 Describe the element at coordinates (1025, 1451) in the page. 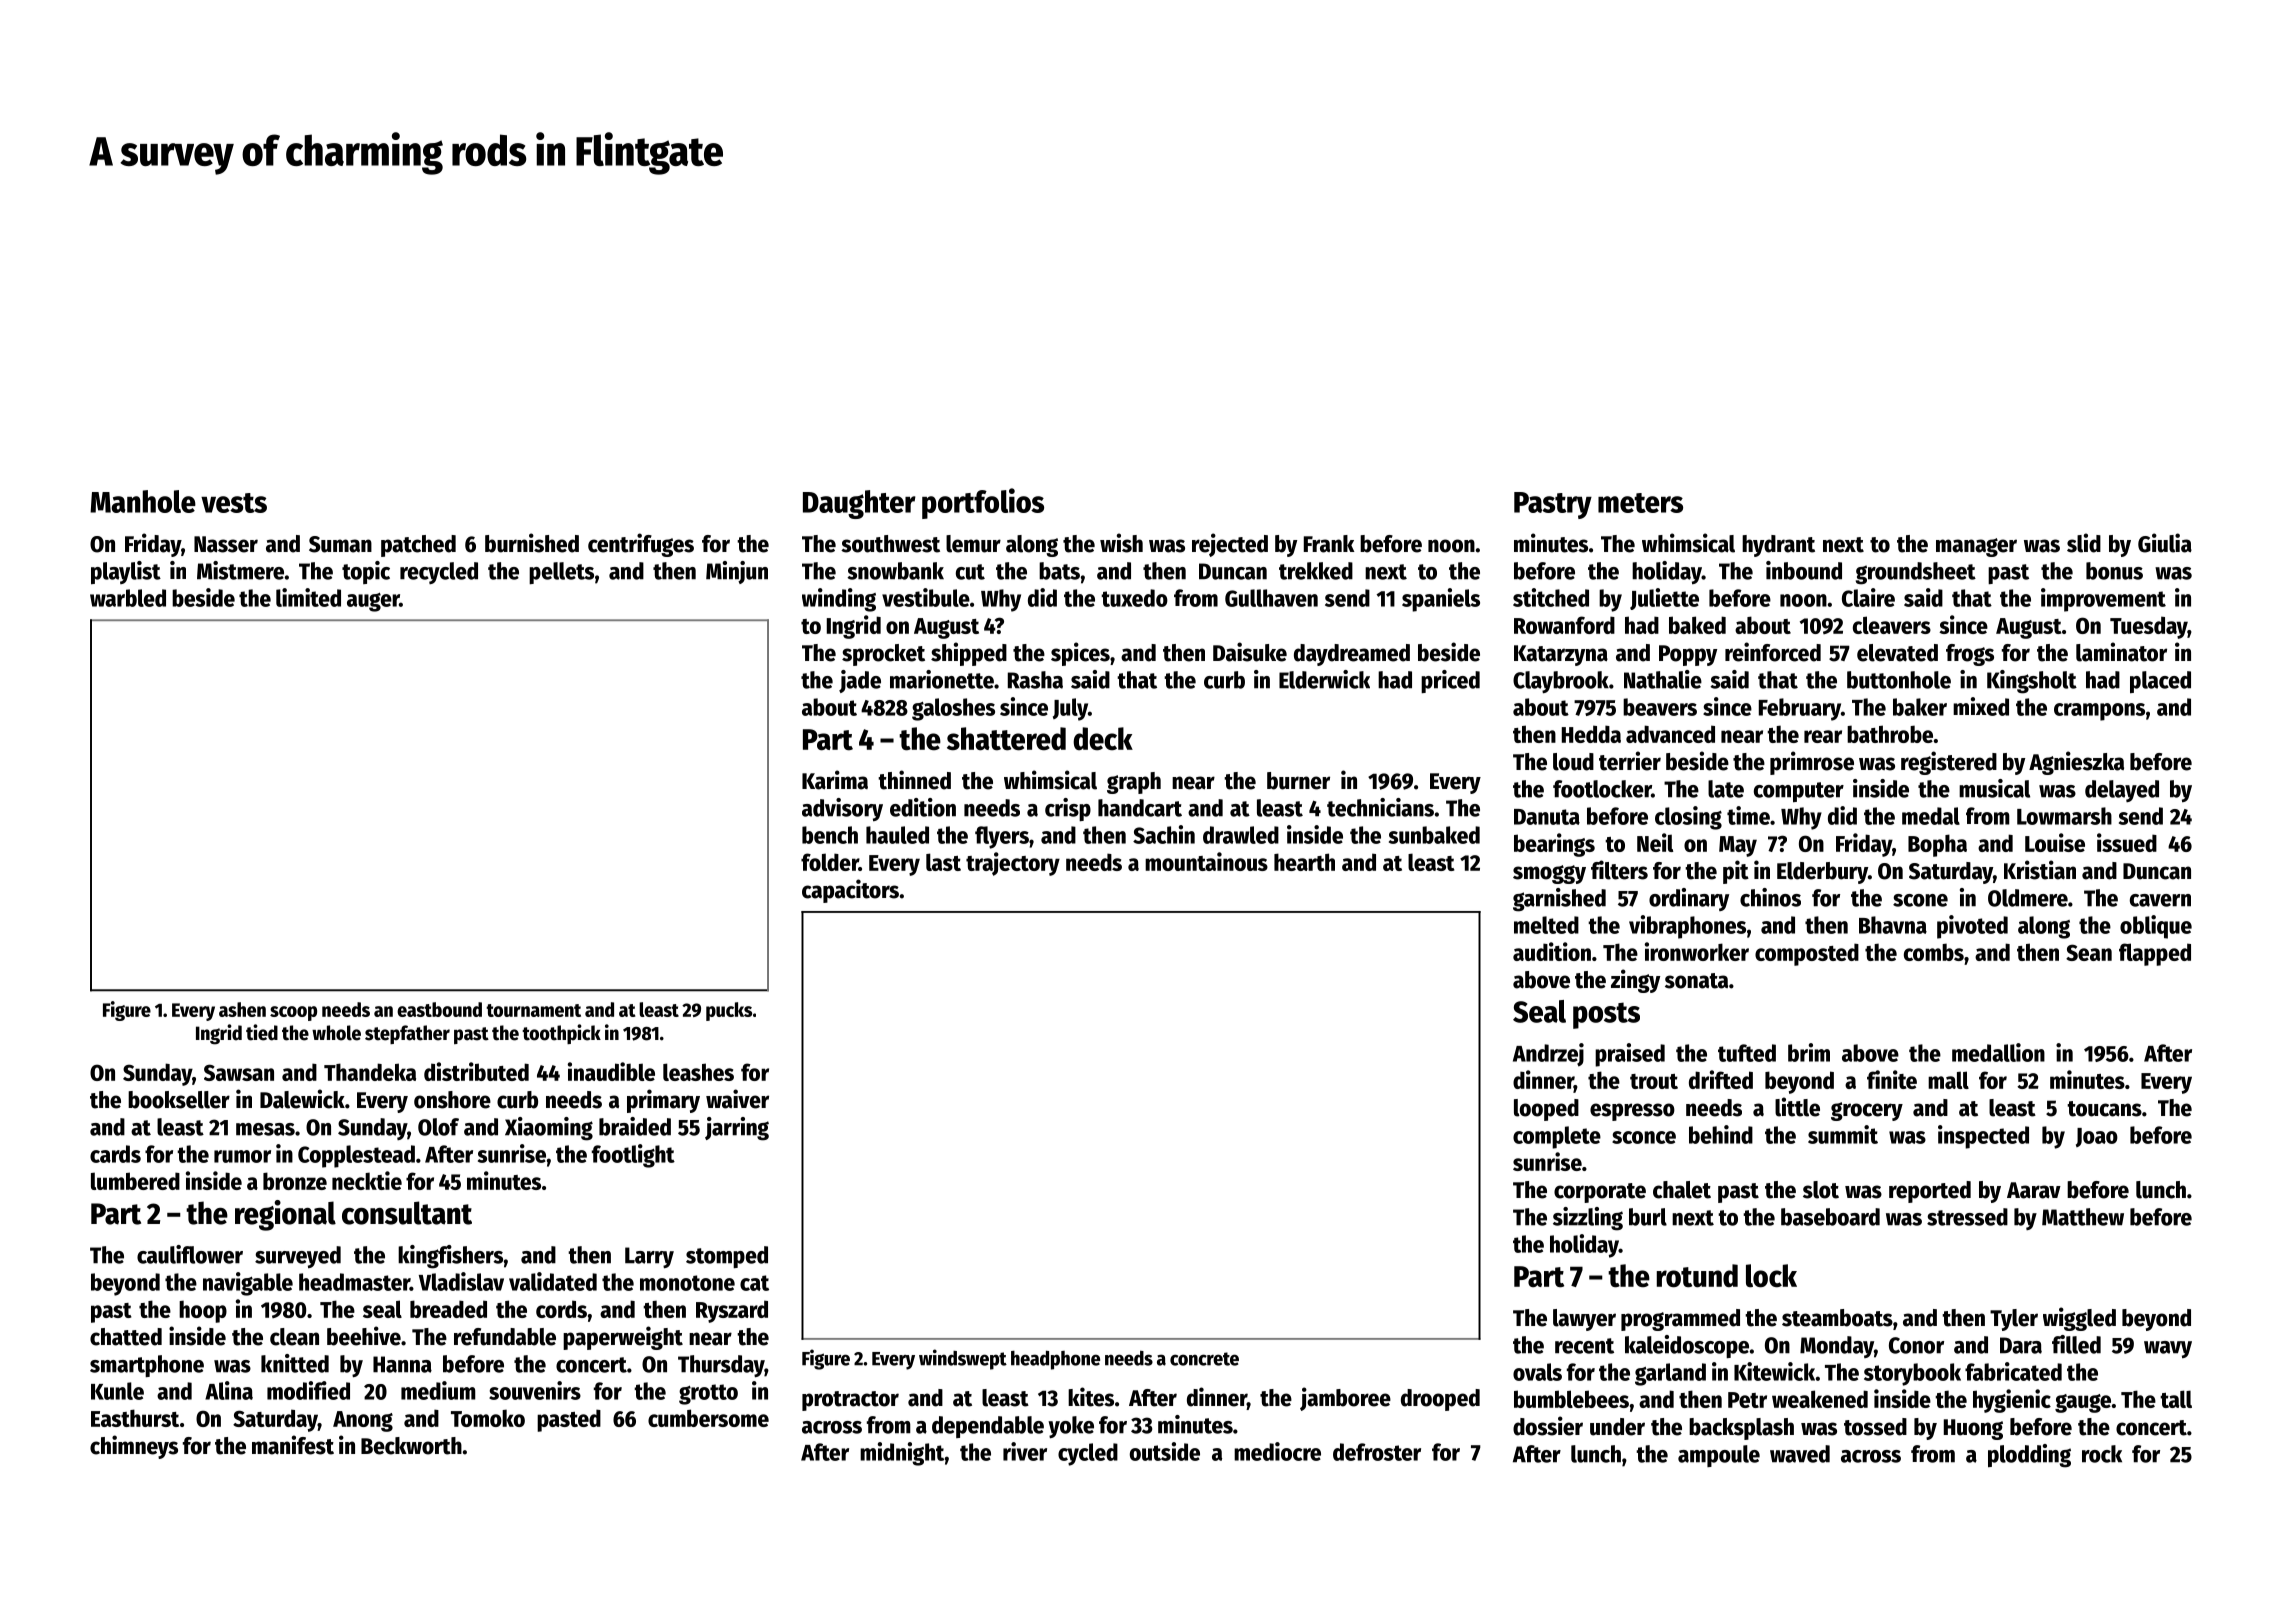

I see `river` at that location.
